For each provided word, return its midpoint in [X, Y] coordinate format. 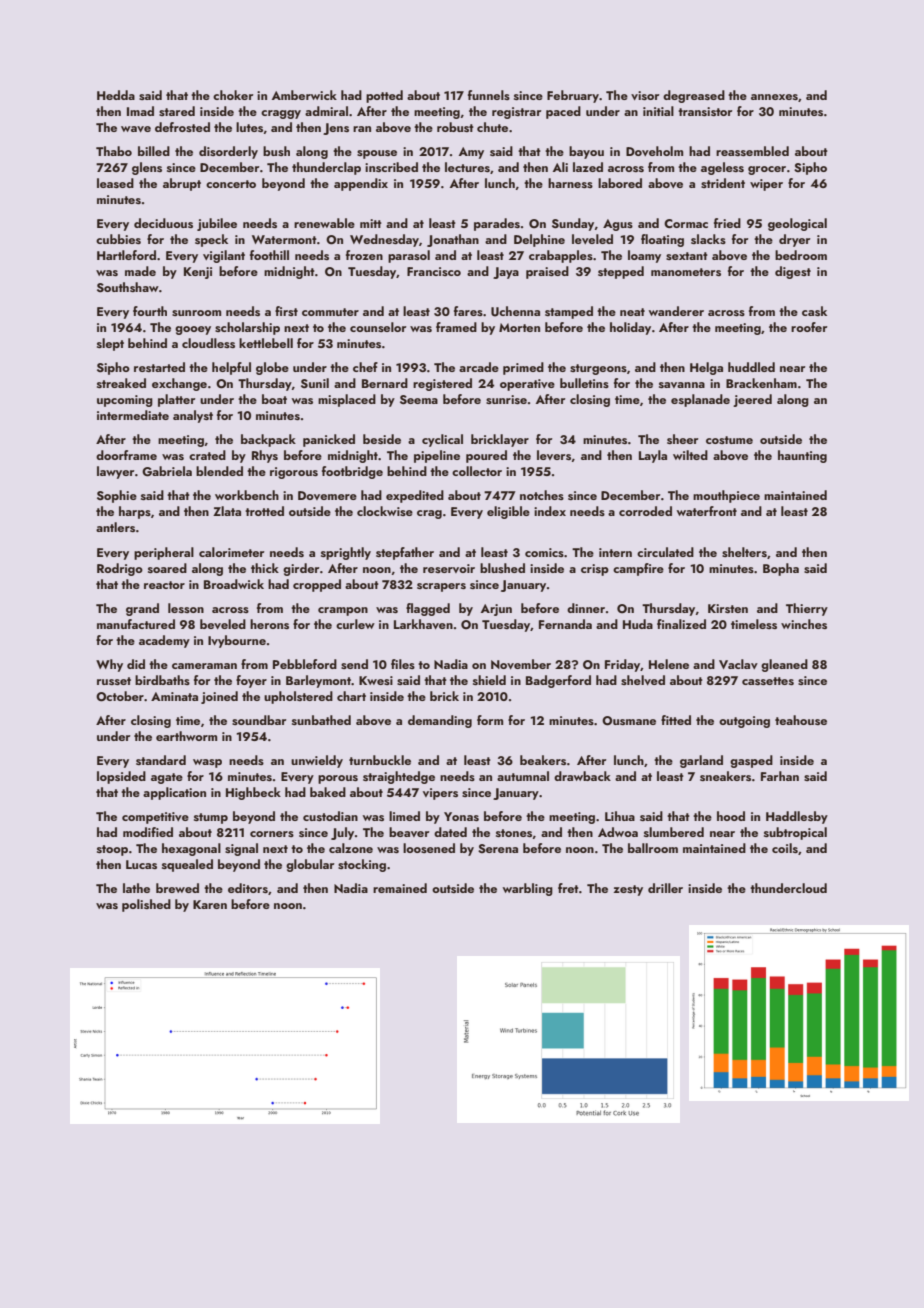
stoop [112, 850]
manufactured [136, 624]
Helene [669, 664]
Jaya [506, 273]
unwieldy [317, 761]
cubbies [118, 239]
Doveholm [654, 151]
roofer [809, 327]
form [490, 720]
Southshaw [128, 287]
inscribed [391, 167]
